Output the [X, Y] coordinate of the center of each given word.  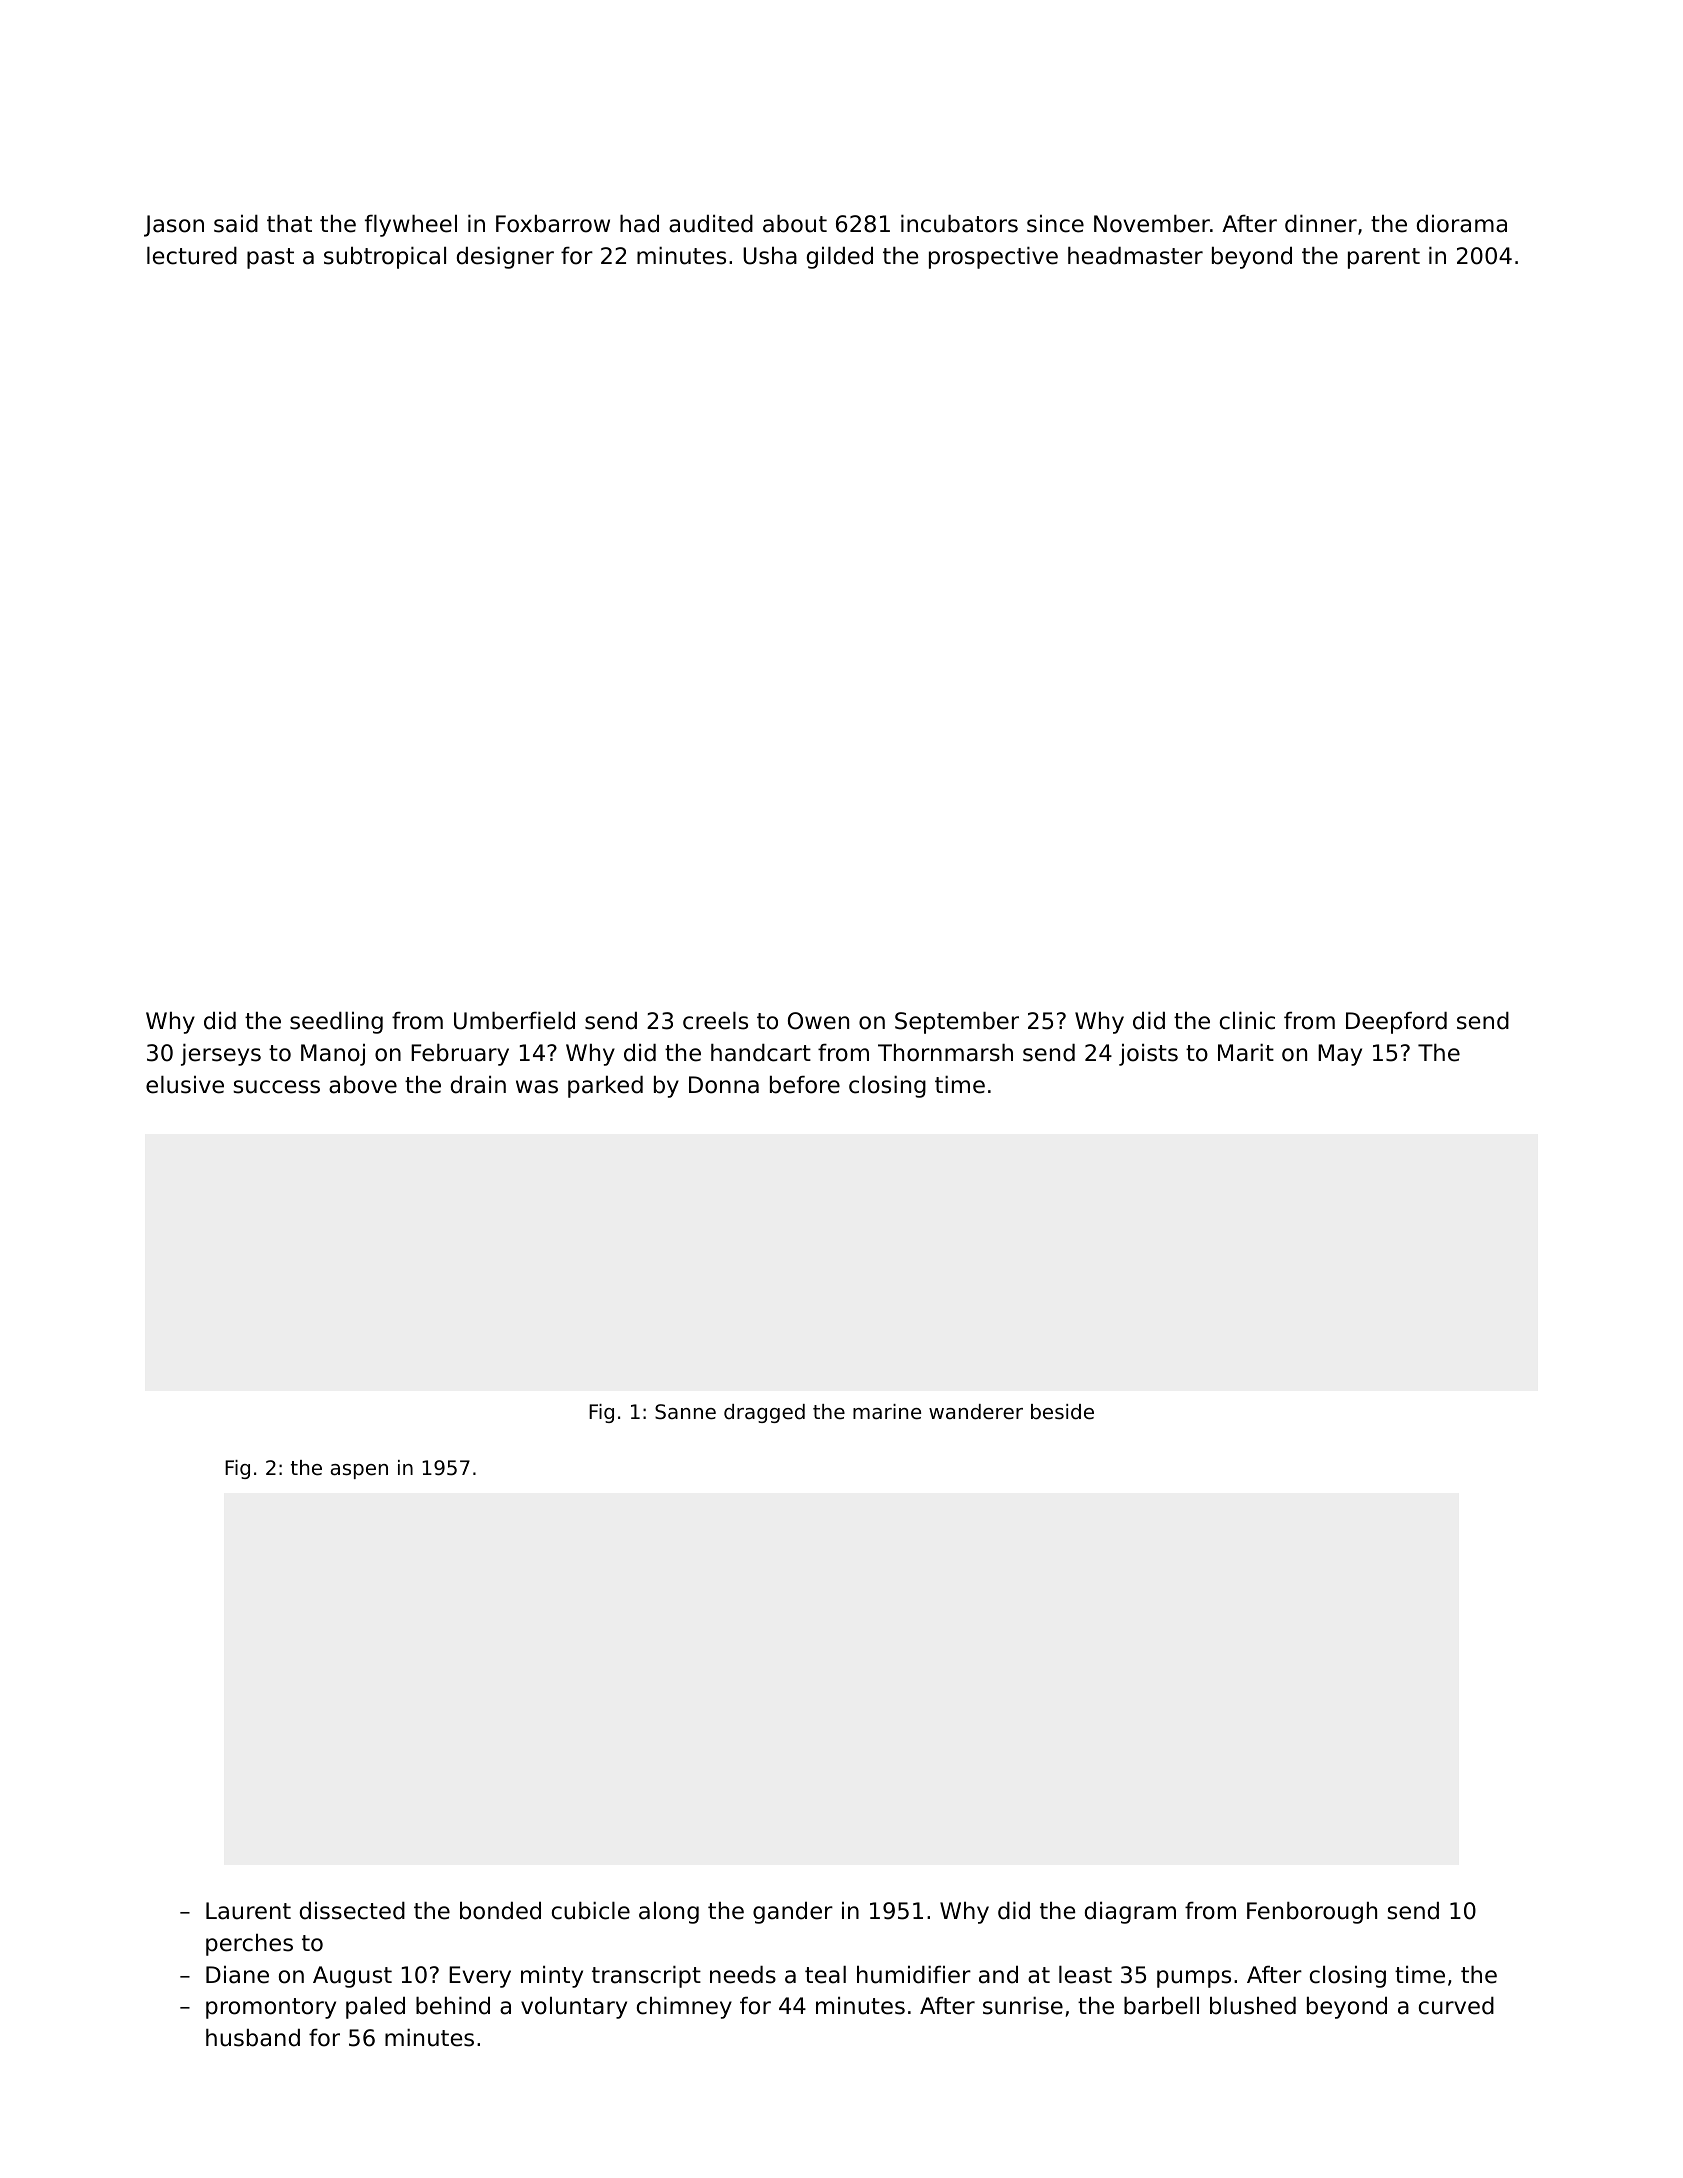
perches [249, 1945]
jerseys [221, 1055]
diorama [1462, 224]
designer [505, 258]
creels [715, 1021]
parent [1384, 258]
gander [793, 1913]
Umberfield [514, 1021]
